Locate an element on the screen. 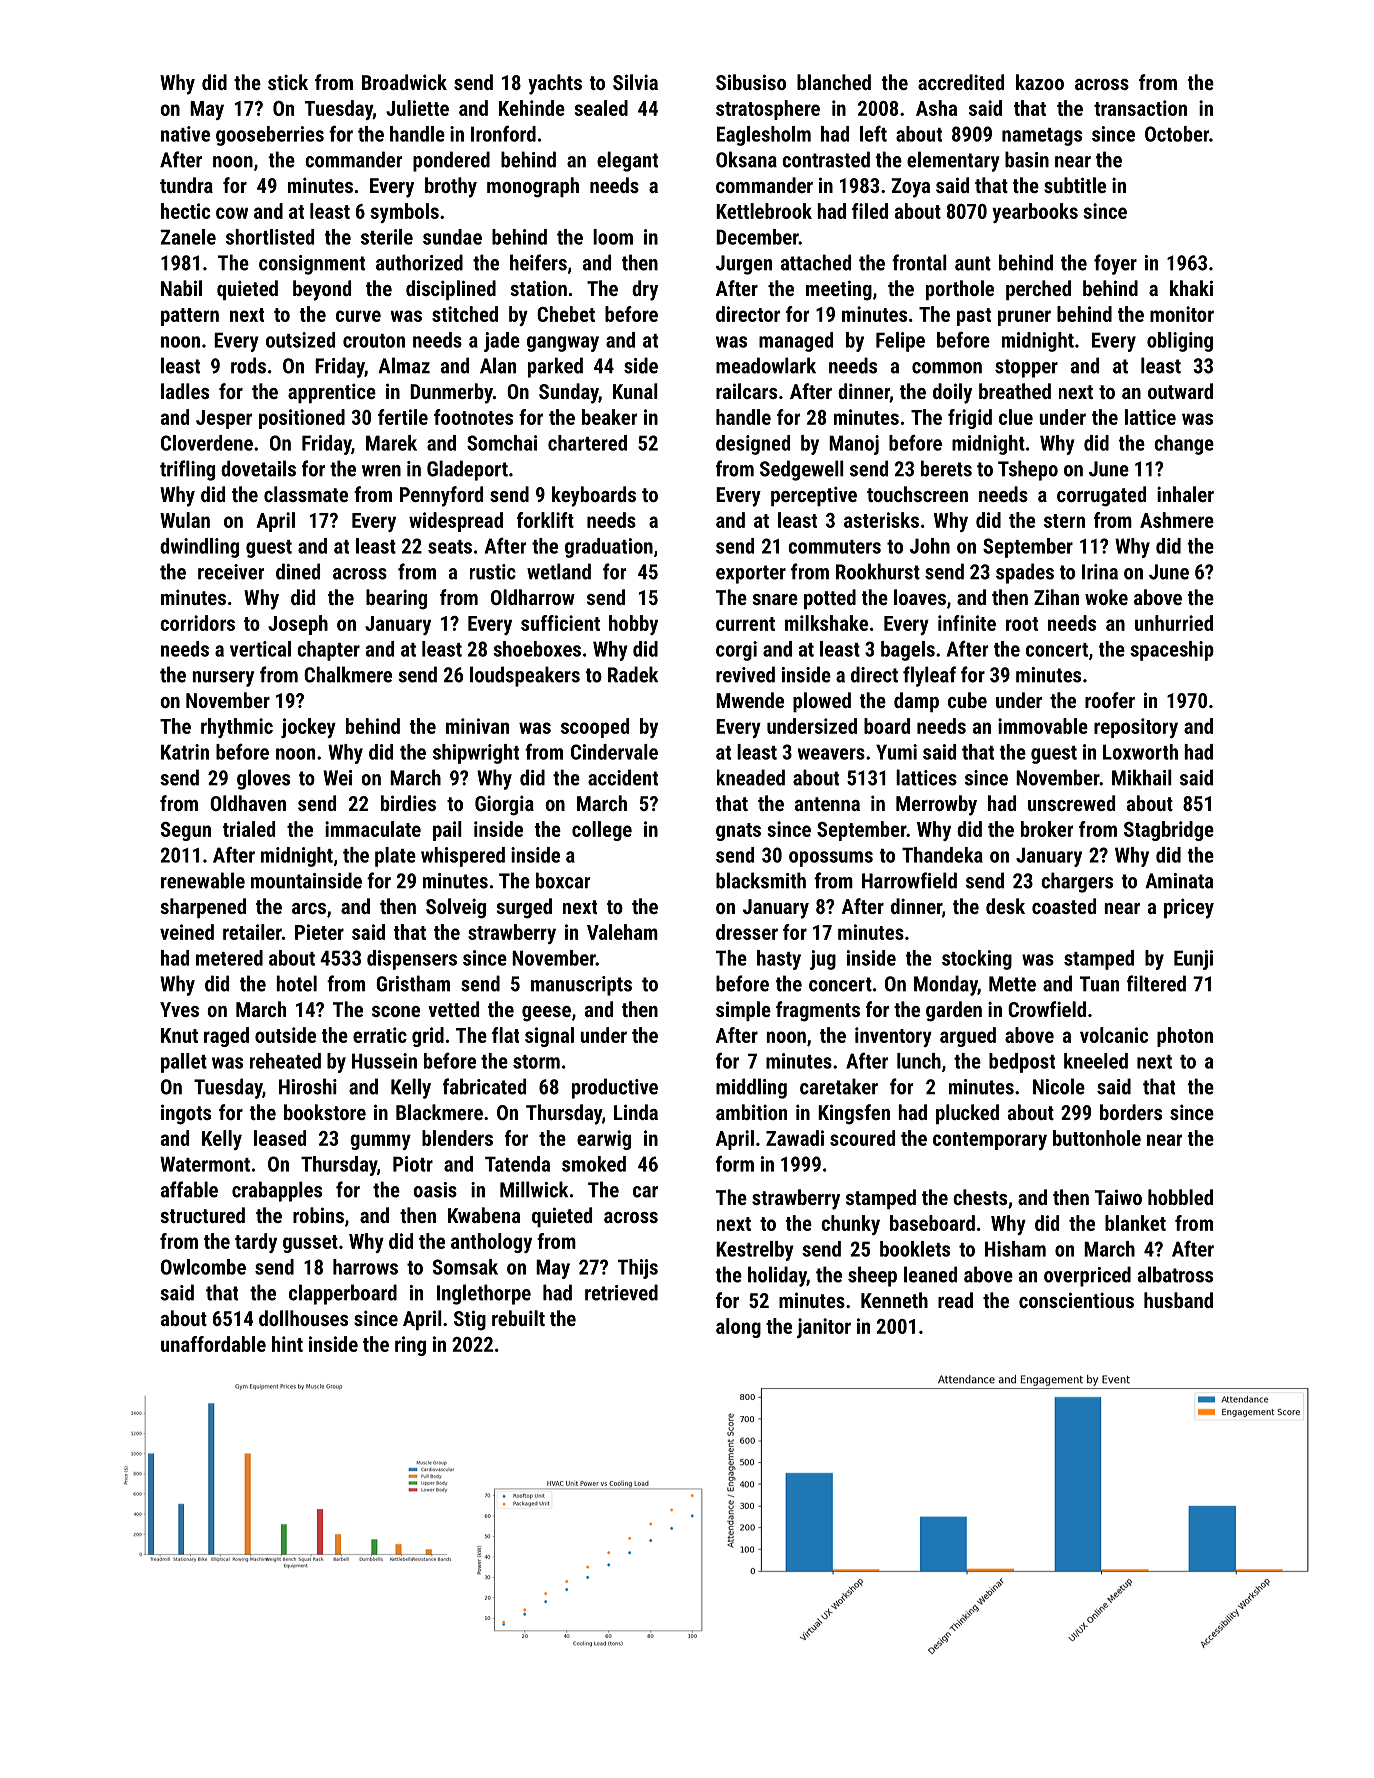  trifling is located at coordinates (187, 470).
